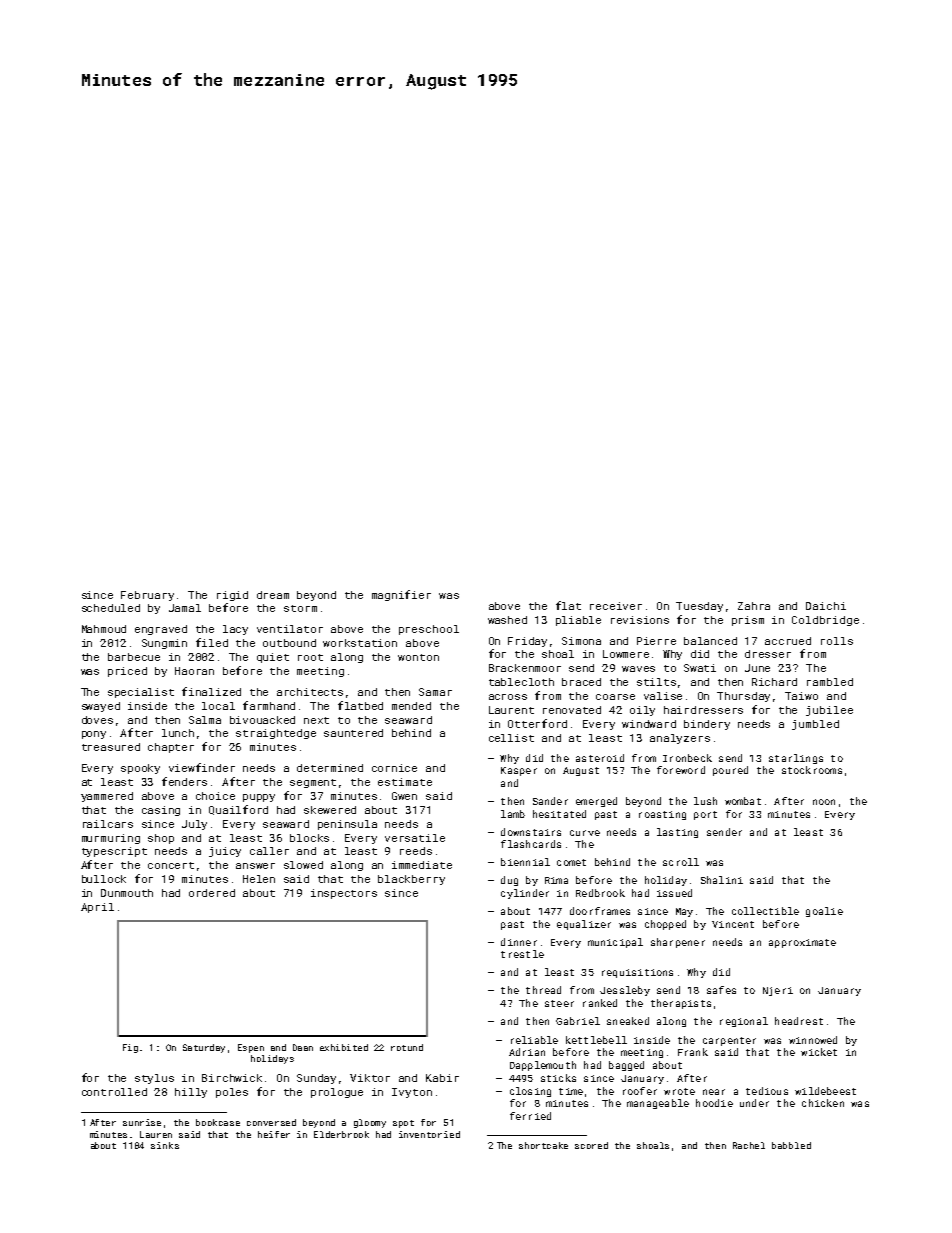 The width and height of the screenshot is (952, 1233). I want to click on yammered, so click(107, 797).
